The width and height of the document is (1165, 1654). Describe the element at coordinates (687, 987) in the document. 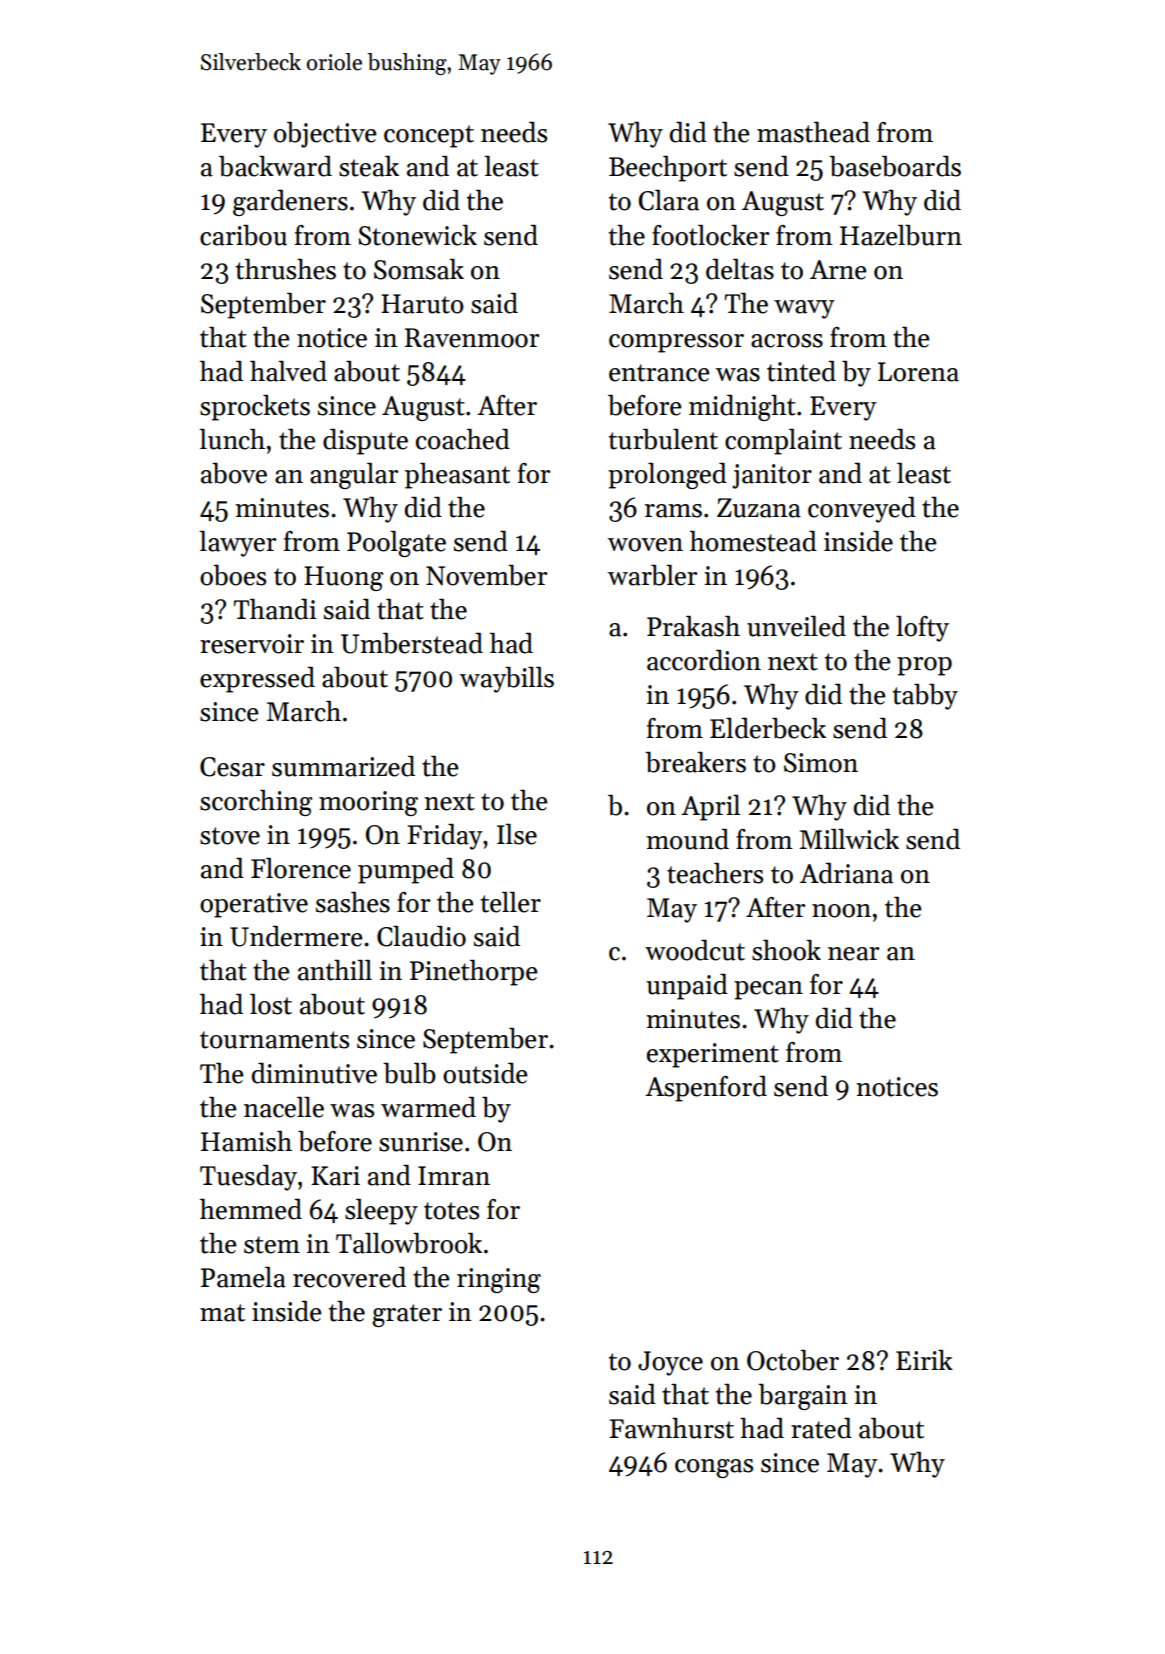

I see `unpaid` at that location.
